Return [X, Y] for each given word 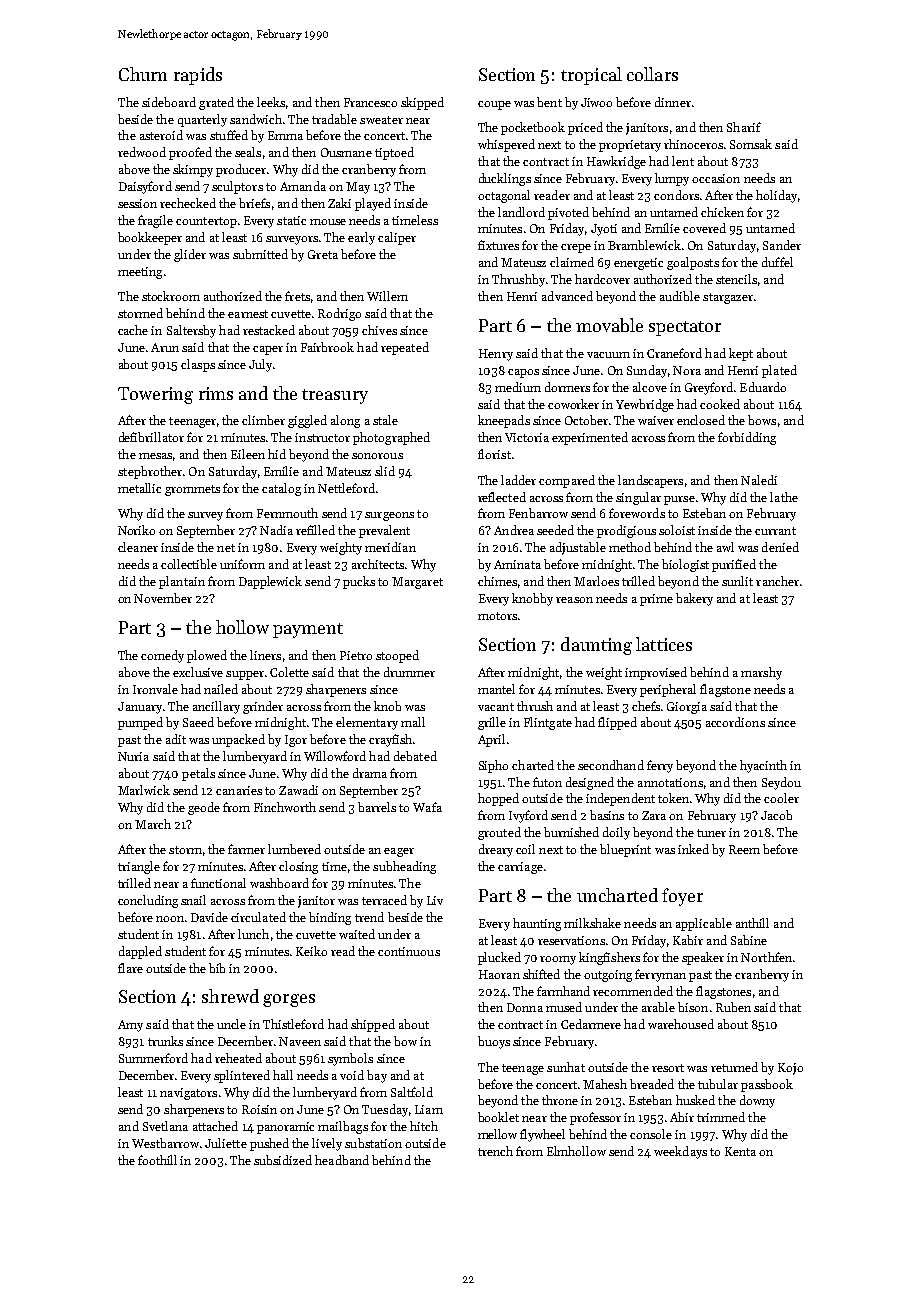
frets [297, 296]
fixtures [498, 245]
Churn [143, 74]
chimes [497, 581]
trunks [165, 1041]
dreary [496, 850]
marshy [761, 673]
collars [652, 74]
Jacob [776, 815]
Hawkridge [616, 162]
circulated [258, 917]
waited [357, 934]
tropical [591, 76]
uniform [242, 564]
